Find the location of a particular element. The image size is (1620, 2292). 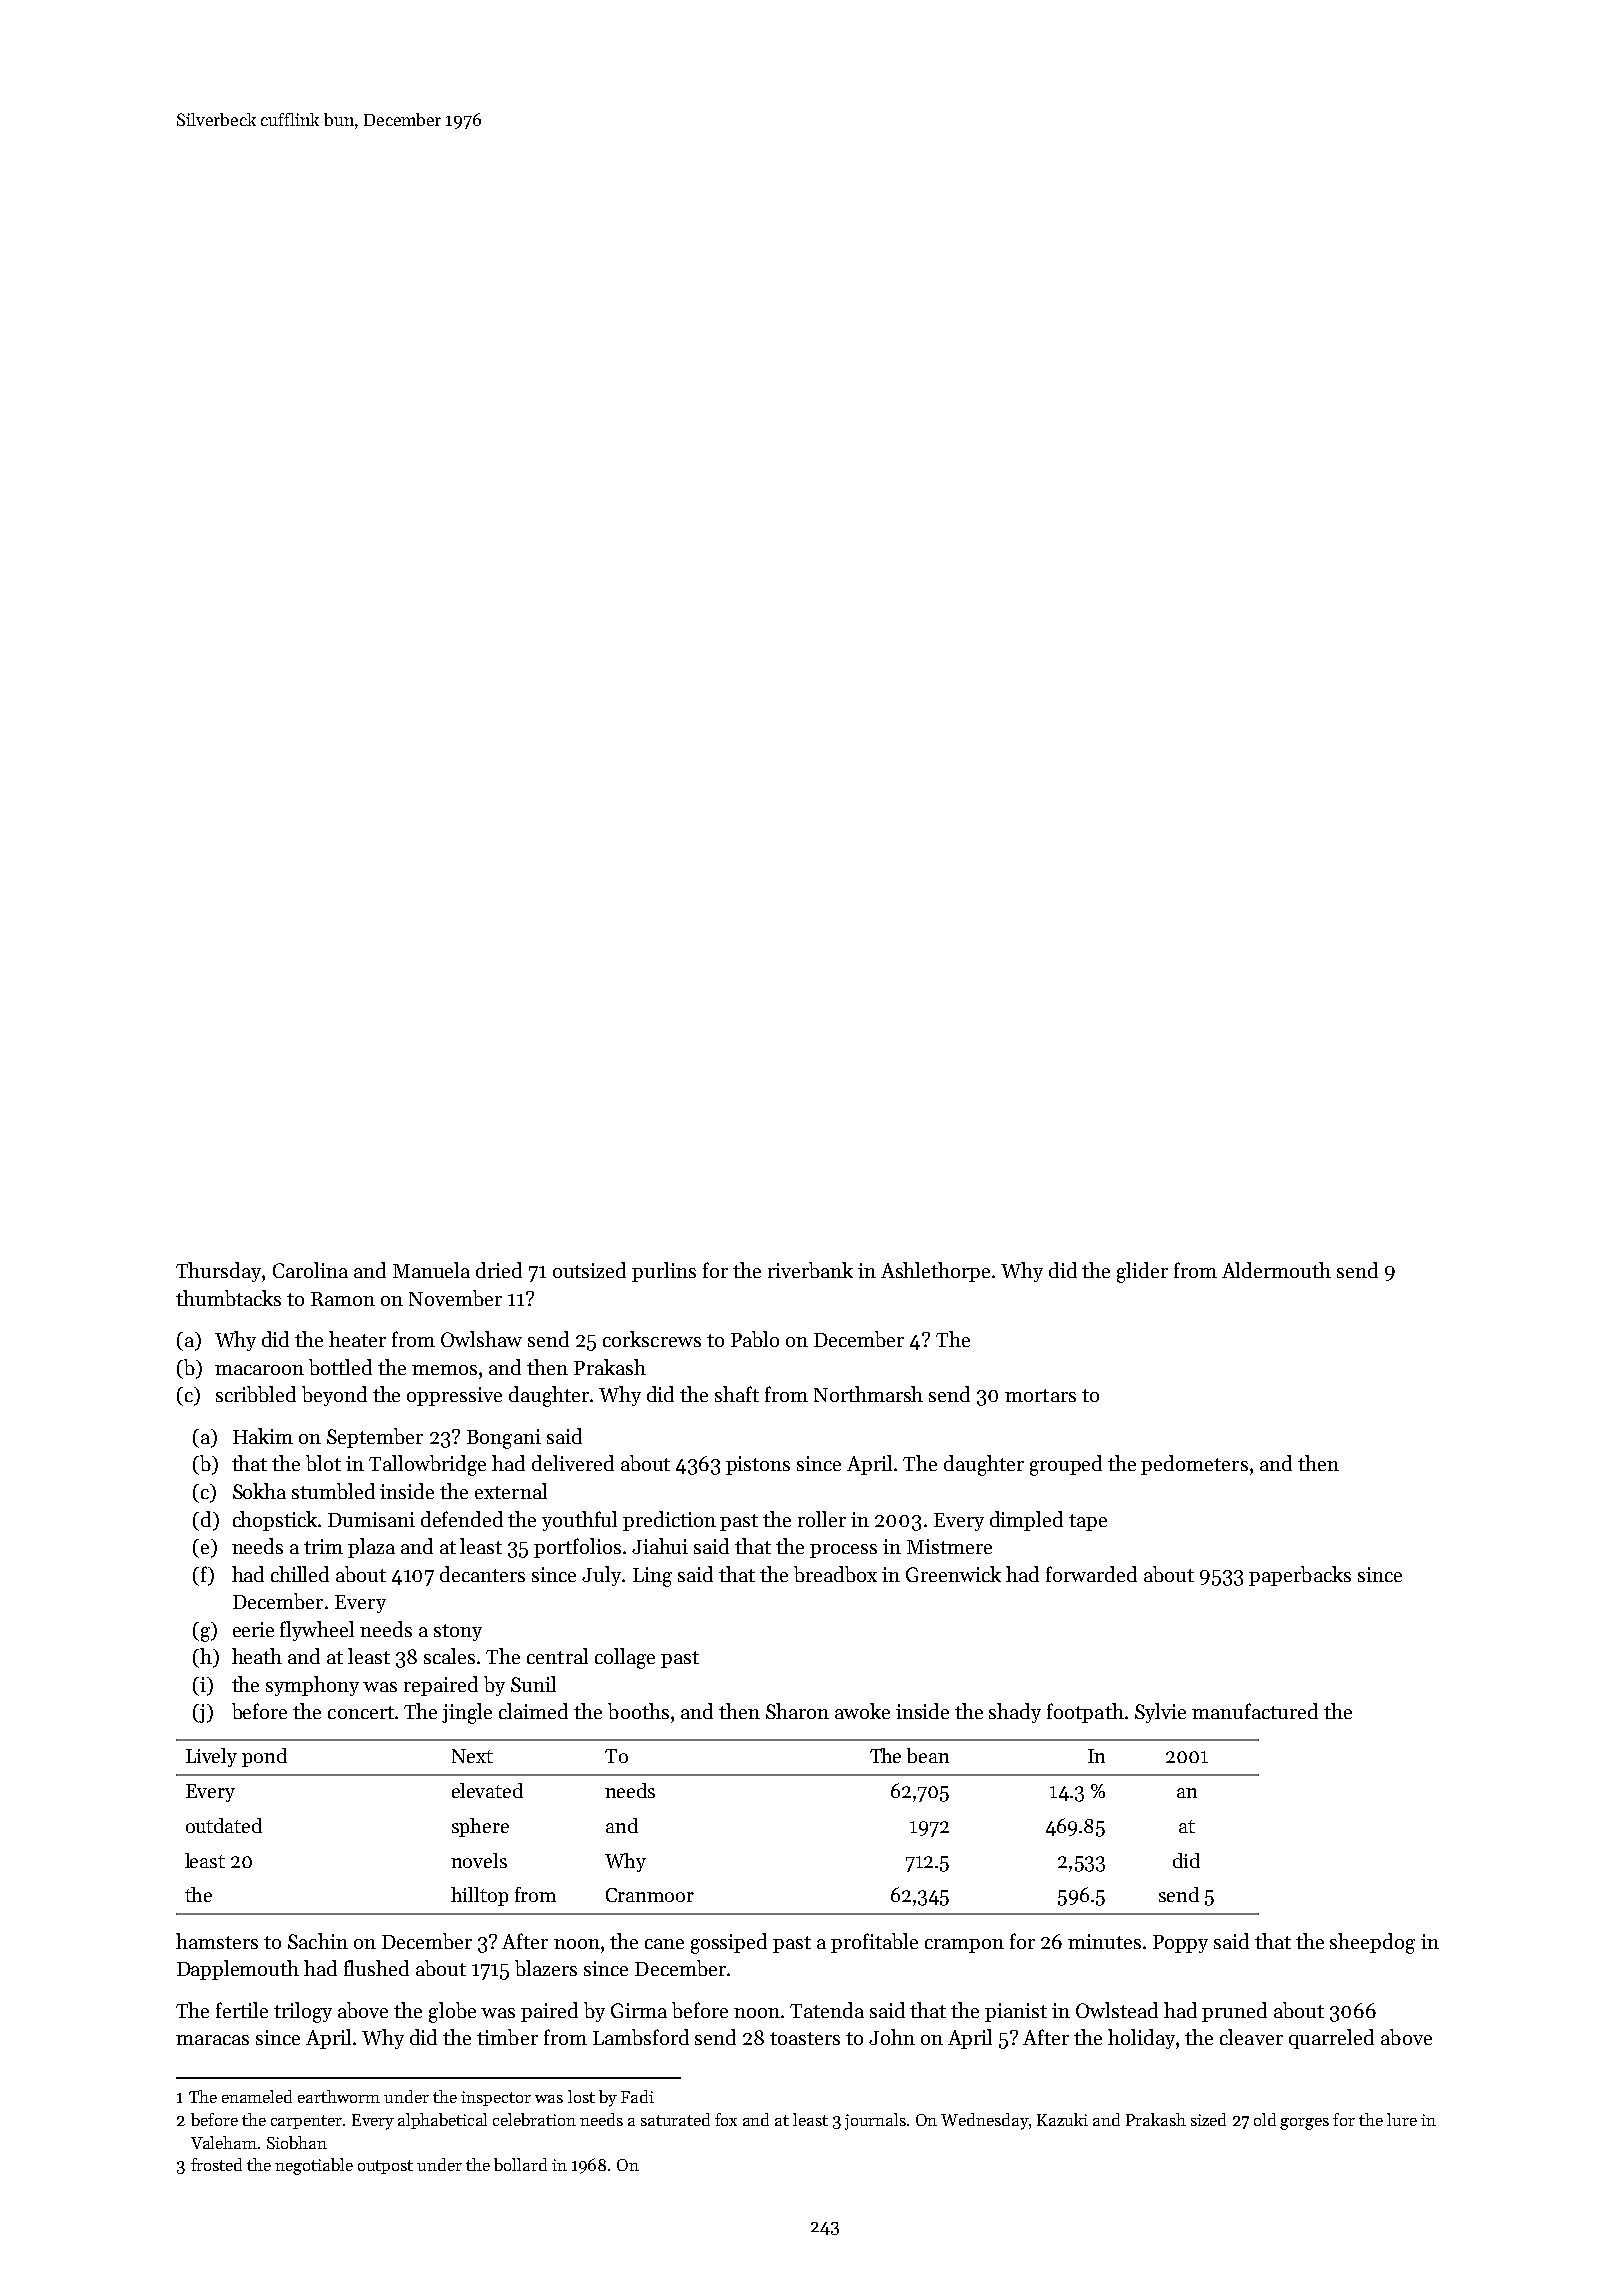

John is located at coordinates (892, 2037).
